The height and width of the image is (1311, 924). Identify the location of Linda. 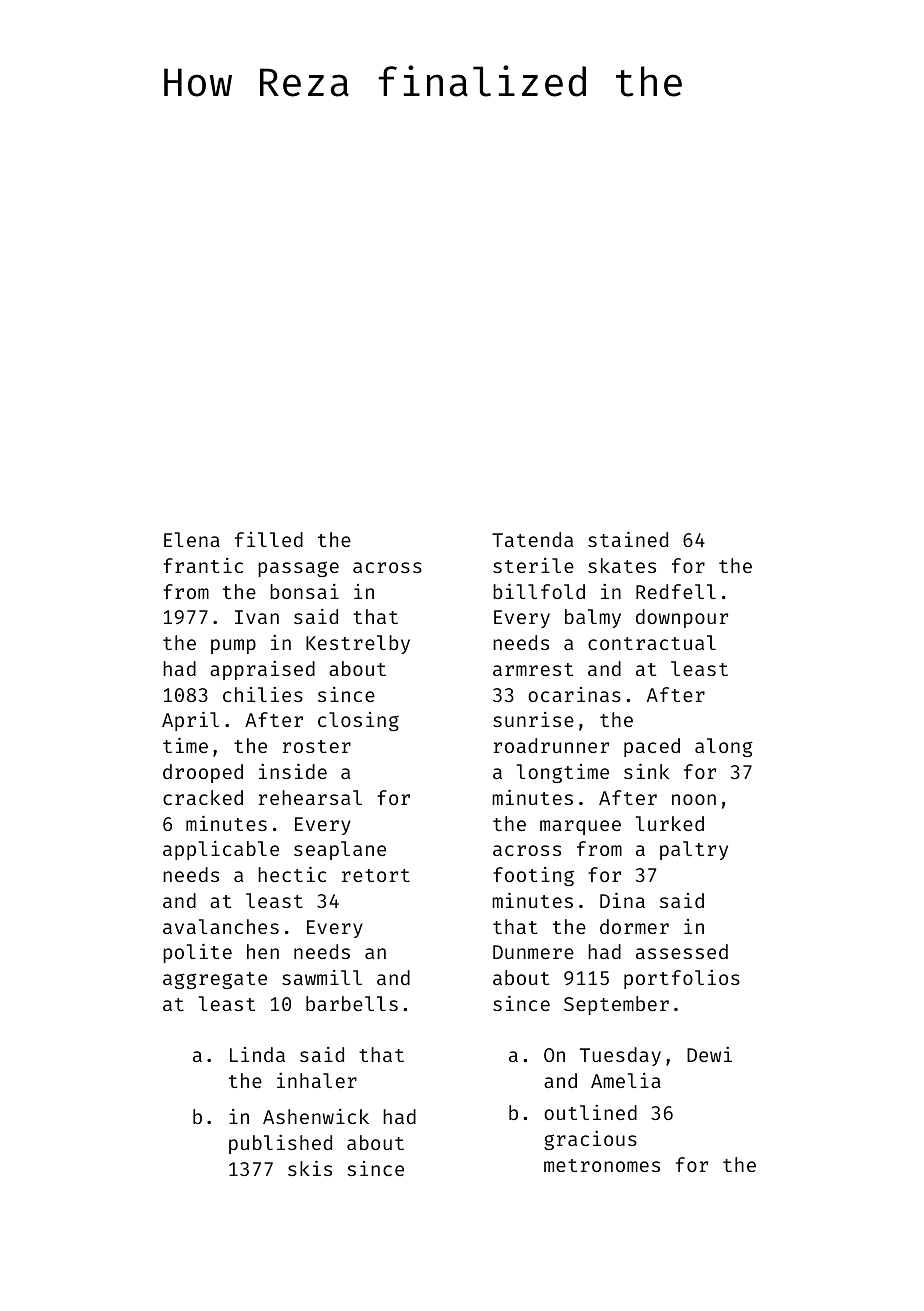
(257, 1054).
